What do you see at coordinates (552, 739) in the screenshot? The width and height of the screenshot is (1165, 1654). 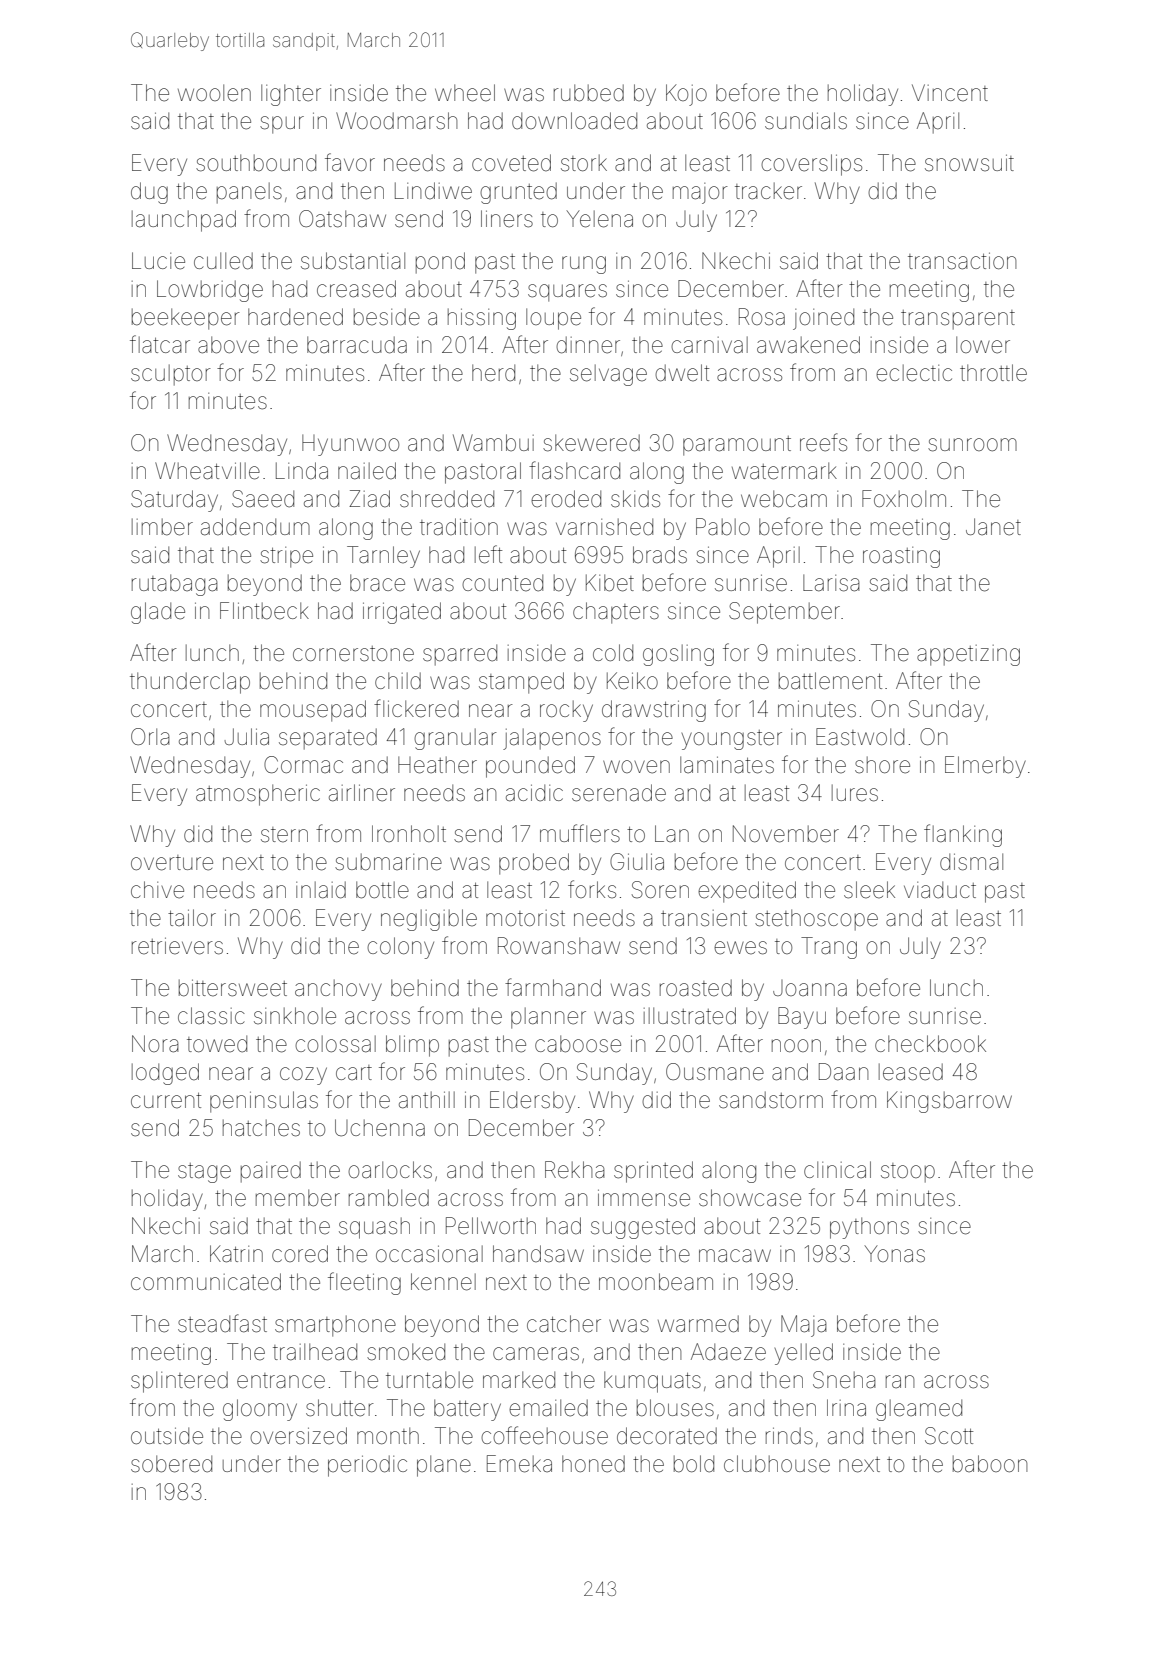 I see `jalapenos` at bounding box center [552, 739].
